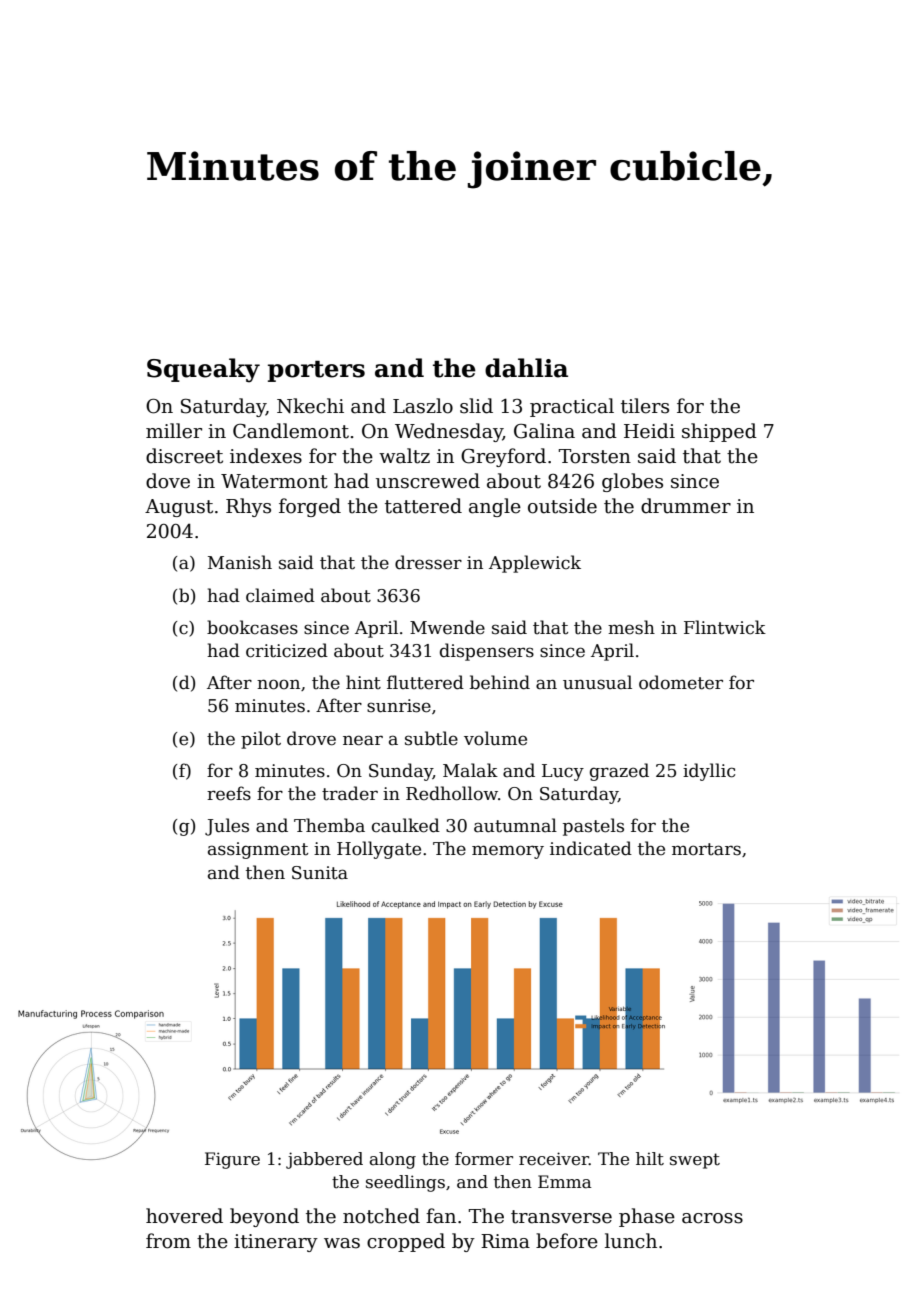 The height and width of the page is (1314, 924). What do you see at coordinates (266, 456) in the page?
I see `indexes` at bounding box center [266, 456].
